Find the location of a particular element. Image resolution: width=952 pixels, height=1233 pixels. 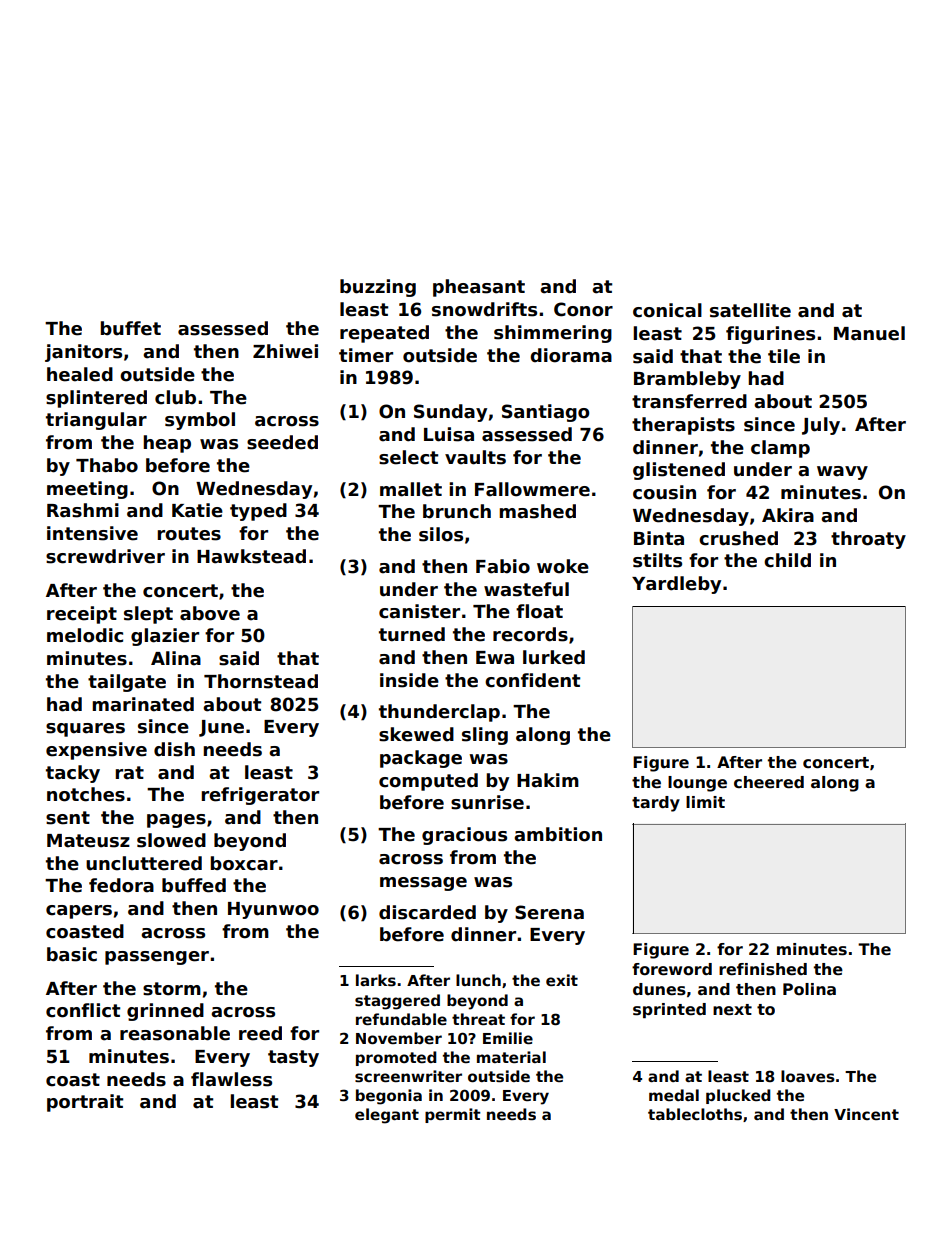

loaves is located at coordinates (808, 1076).
